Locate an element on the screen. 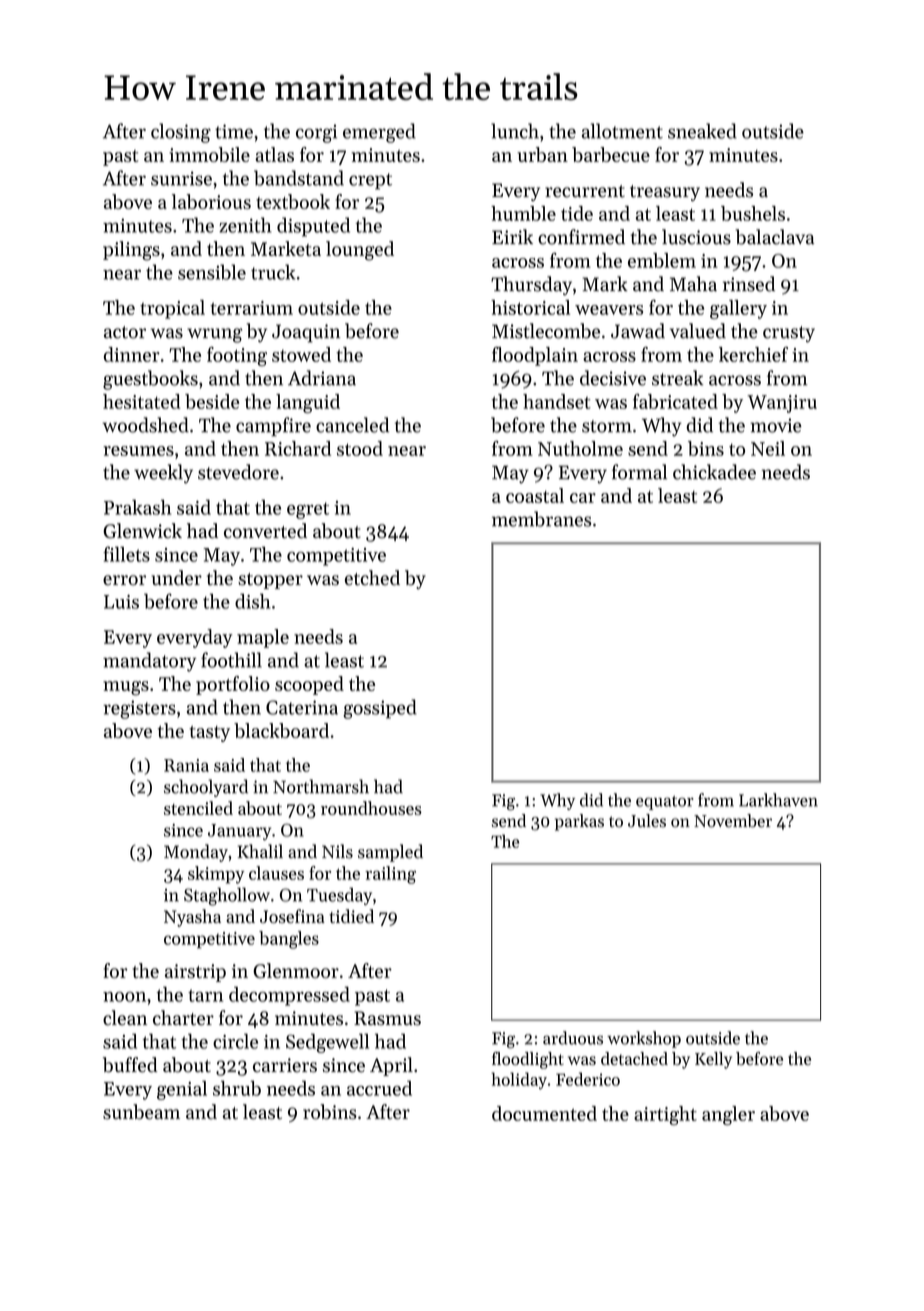 The image size is (924, 1311). Rania is located at coordinates (186, 765).
